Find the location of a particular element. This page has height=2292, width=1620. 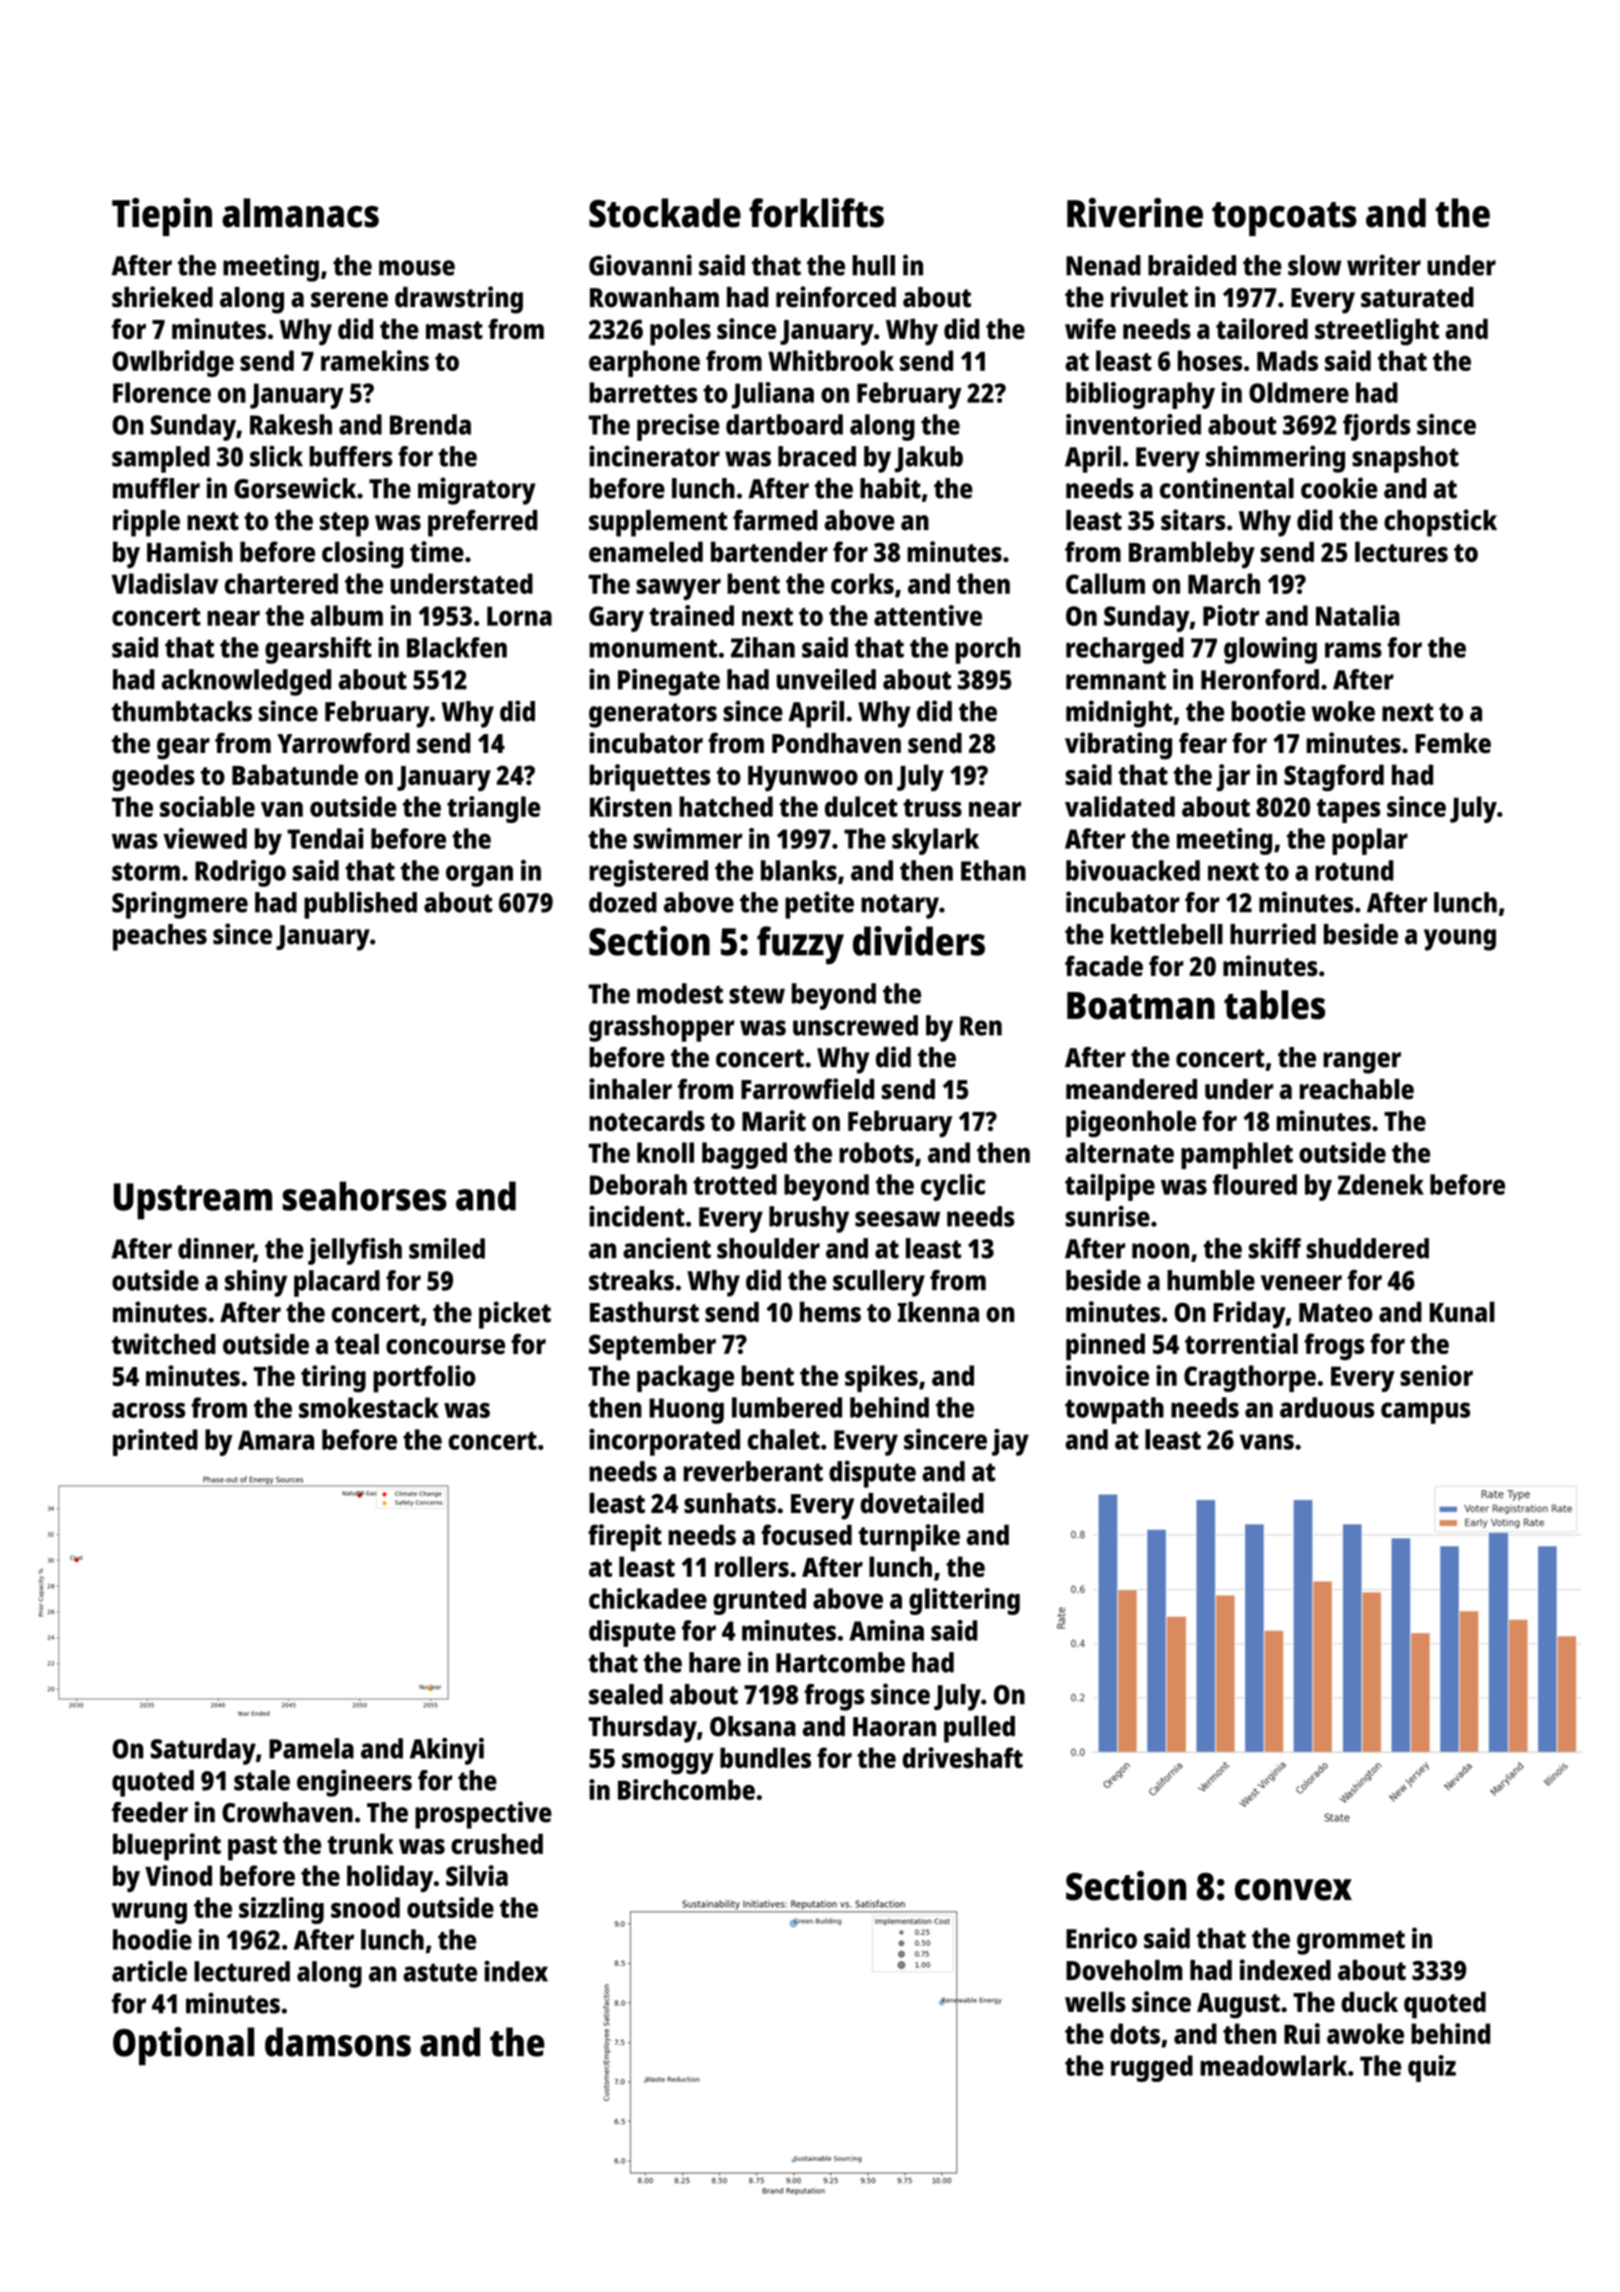

twitched is located at coordinates (164, 1344).
